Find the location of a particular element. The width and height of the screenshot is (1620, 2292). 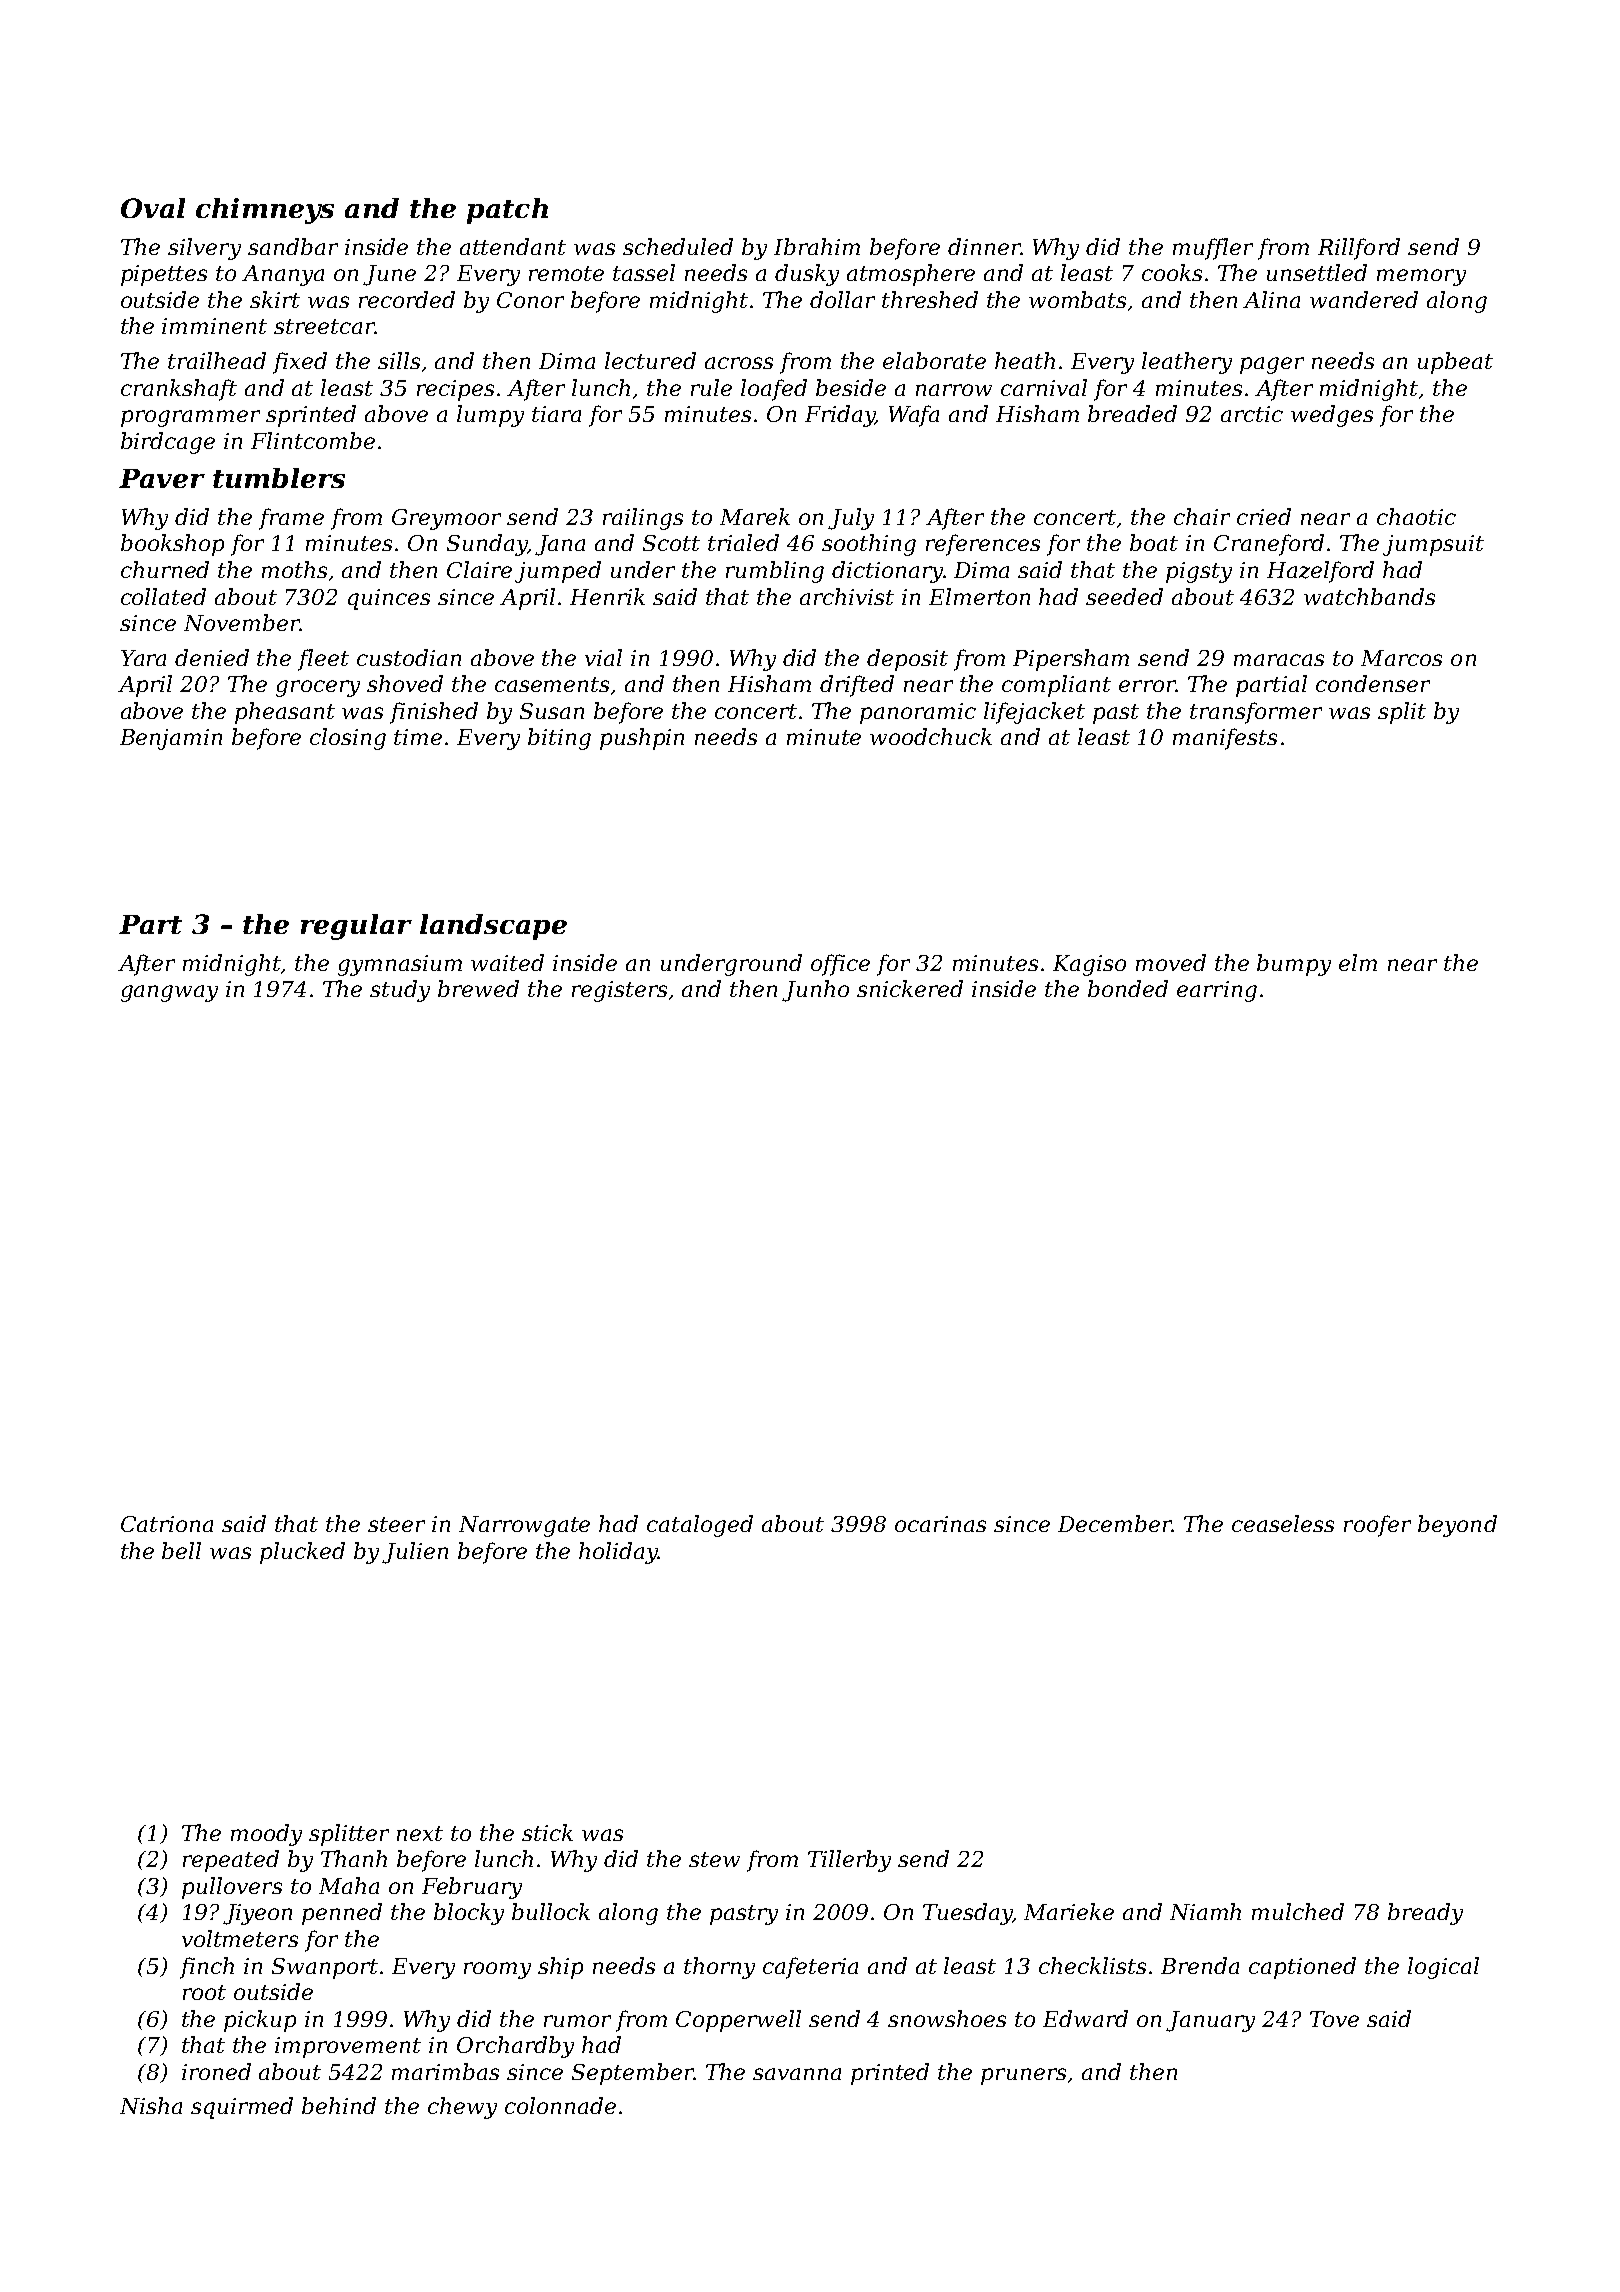

ocarinas is located at coordinates (940, 1524).
